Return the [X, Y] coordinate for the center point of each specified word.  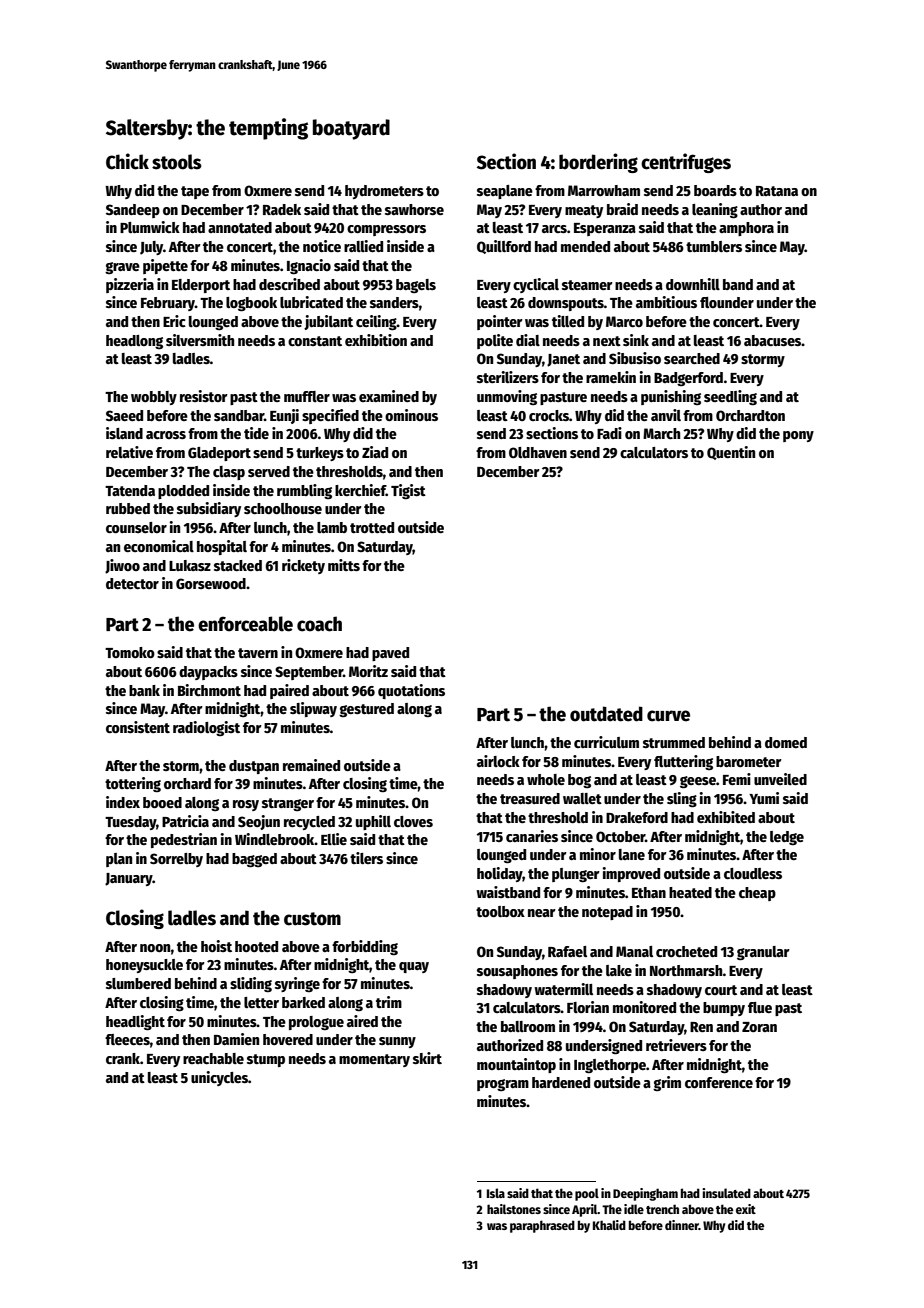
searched [692, 358]
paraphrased [542, 1226]
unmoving [507, 397]
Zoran [759, 1027]
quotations [411, 691]
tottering [133, 784]
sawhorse [414, 209]
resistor [204, 396]
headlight [135, 1023]
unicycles [219, 1078]
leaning [715, 211]
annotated [240, 227]
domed [786, 742]
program [503, 1085]
